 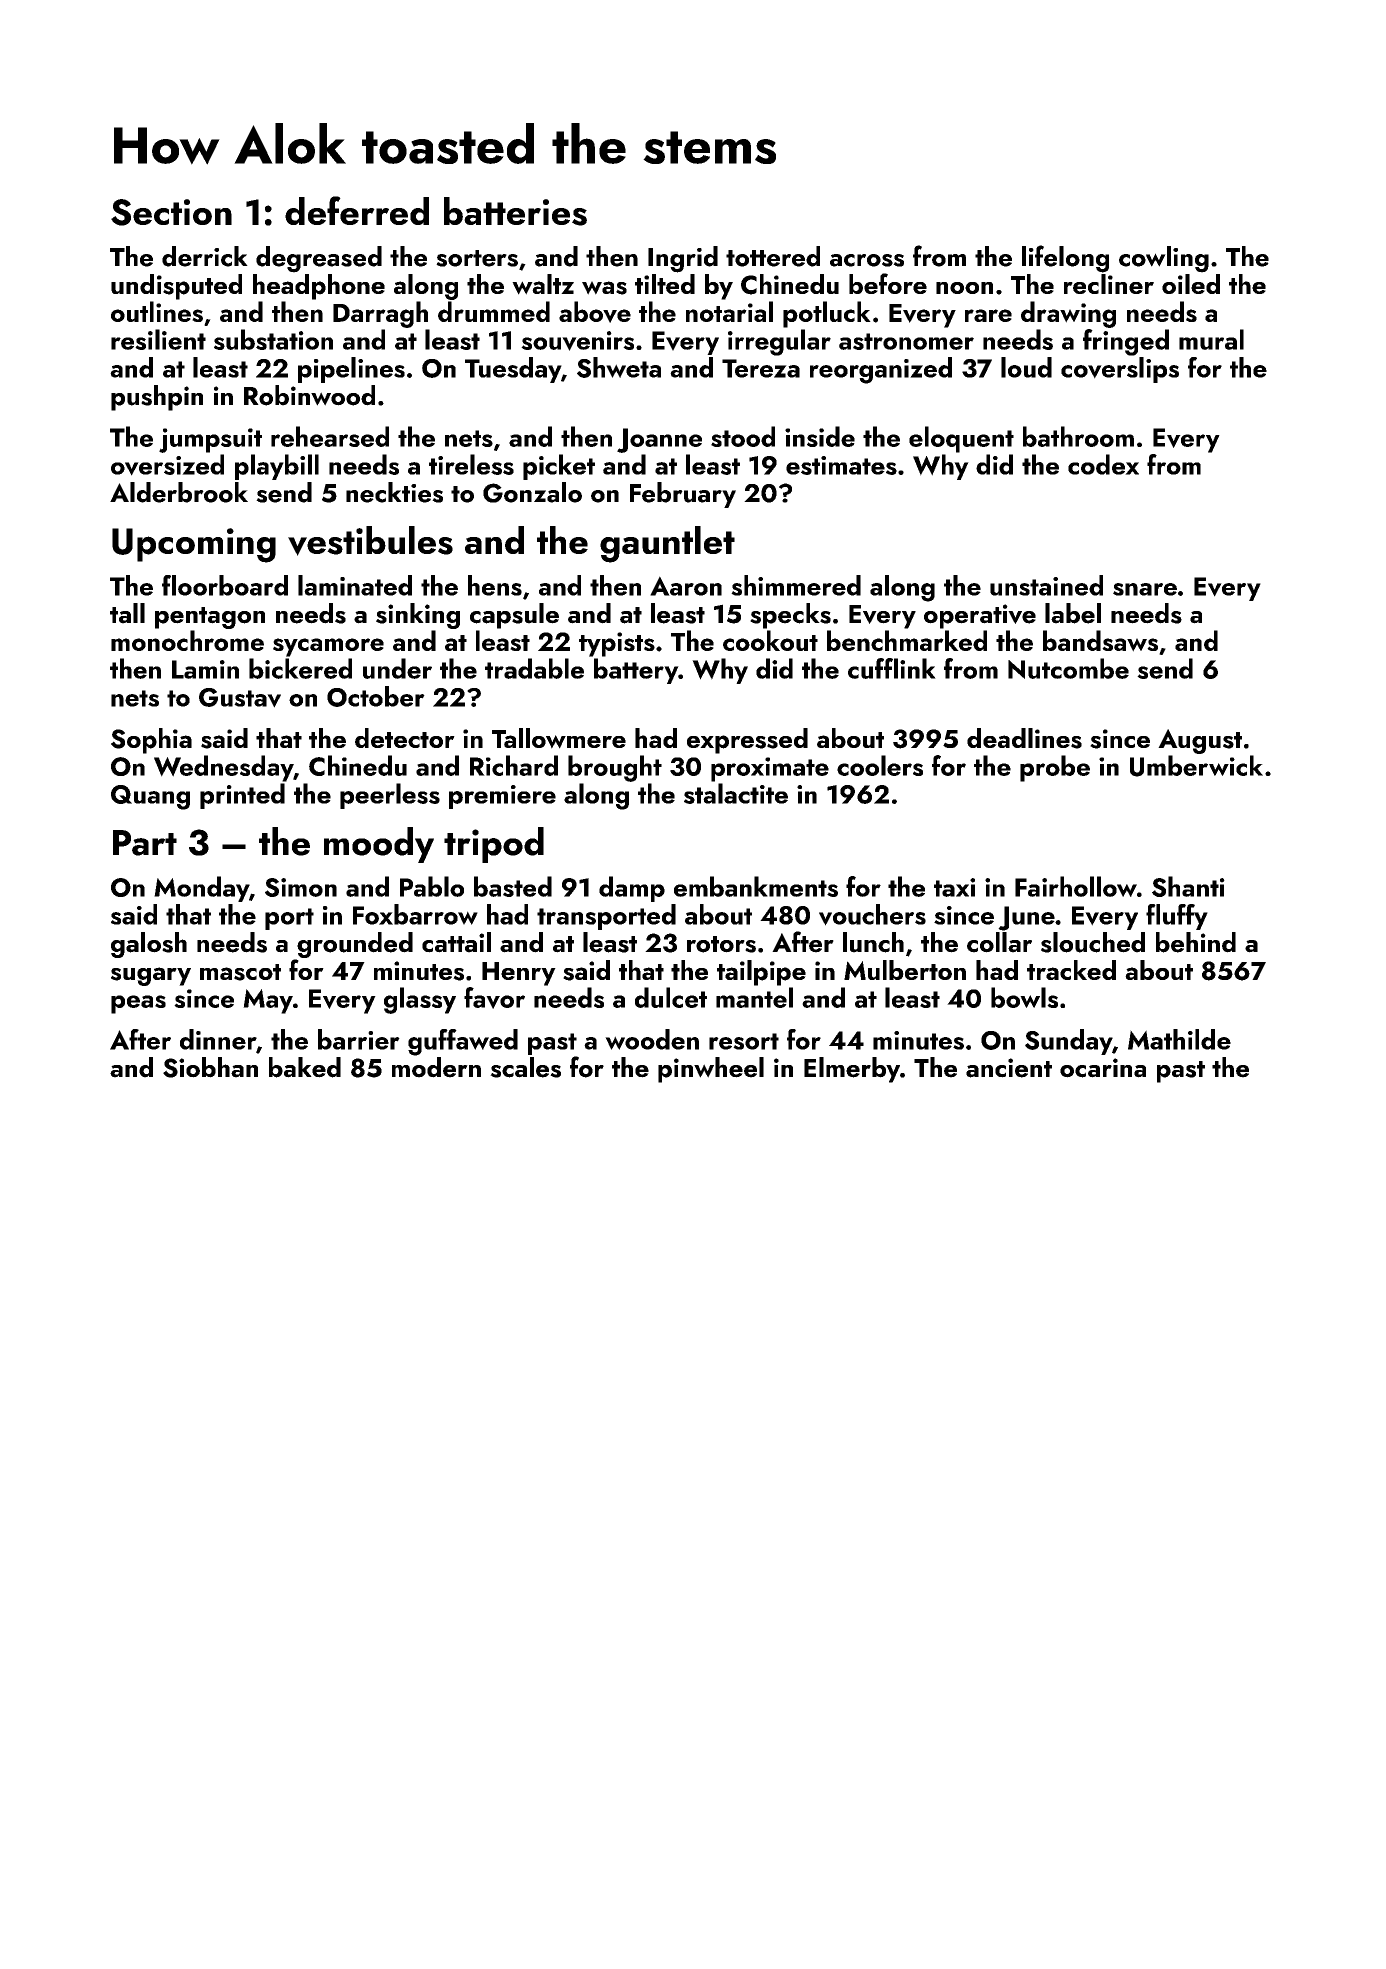 I want to click on lifelong, so click(x=1065, y=259).
